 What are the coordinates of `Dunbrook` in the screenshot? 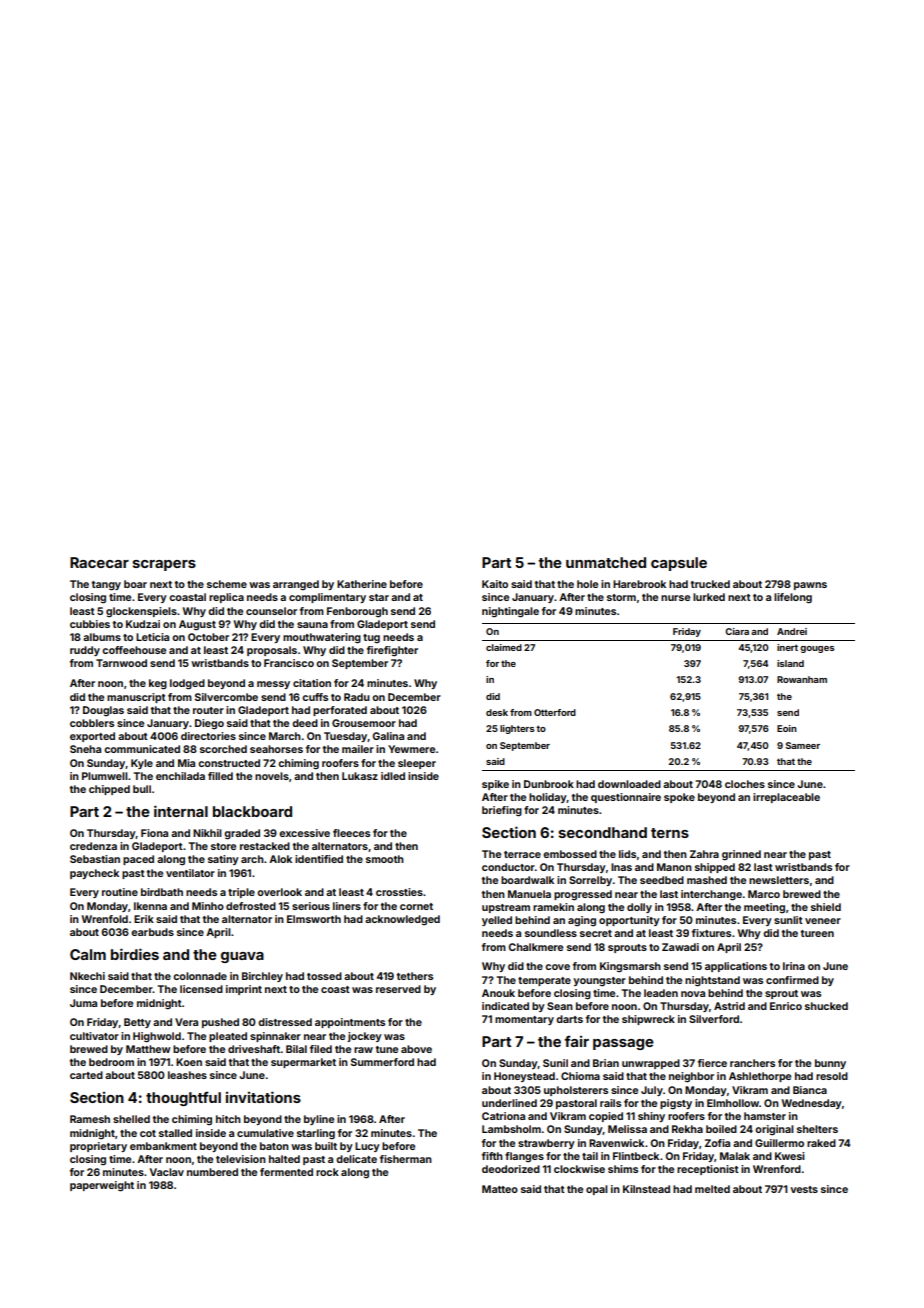 It's located at (549, 784).
